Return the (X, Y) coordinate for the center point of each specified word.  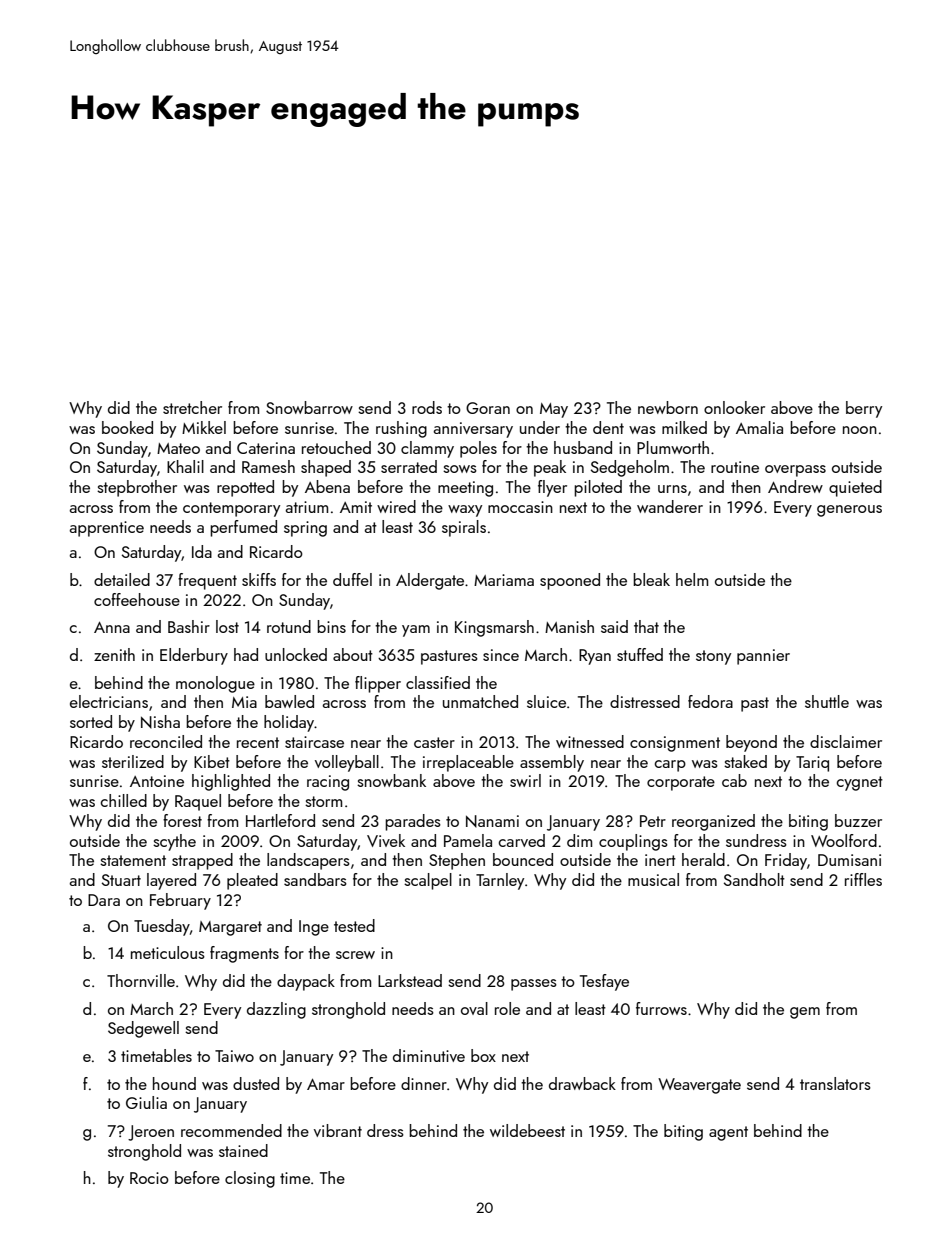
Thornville (141, 980)
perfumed (243, 528)
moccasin (520, 507)
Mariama (504, 580)
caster (434, 742)
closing (250, 1179)
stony (713, 657)
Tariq (812, 764)
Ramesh (268, 466)
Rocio (149, 1178)
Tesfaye (604, 982)
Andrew (795, 486)
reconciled (166, 741)
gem (805, 1013)
